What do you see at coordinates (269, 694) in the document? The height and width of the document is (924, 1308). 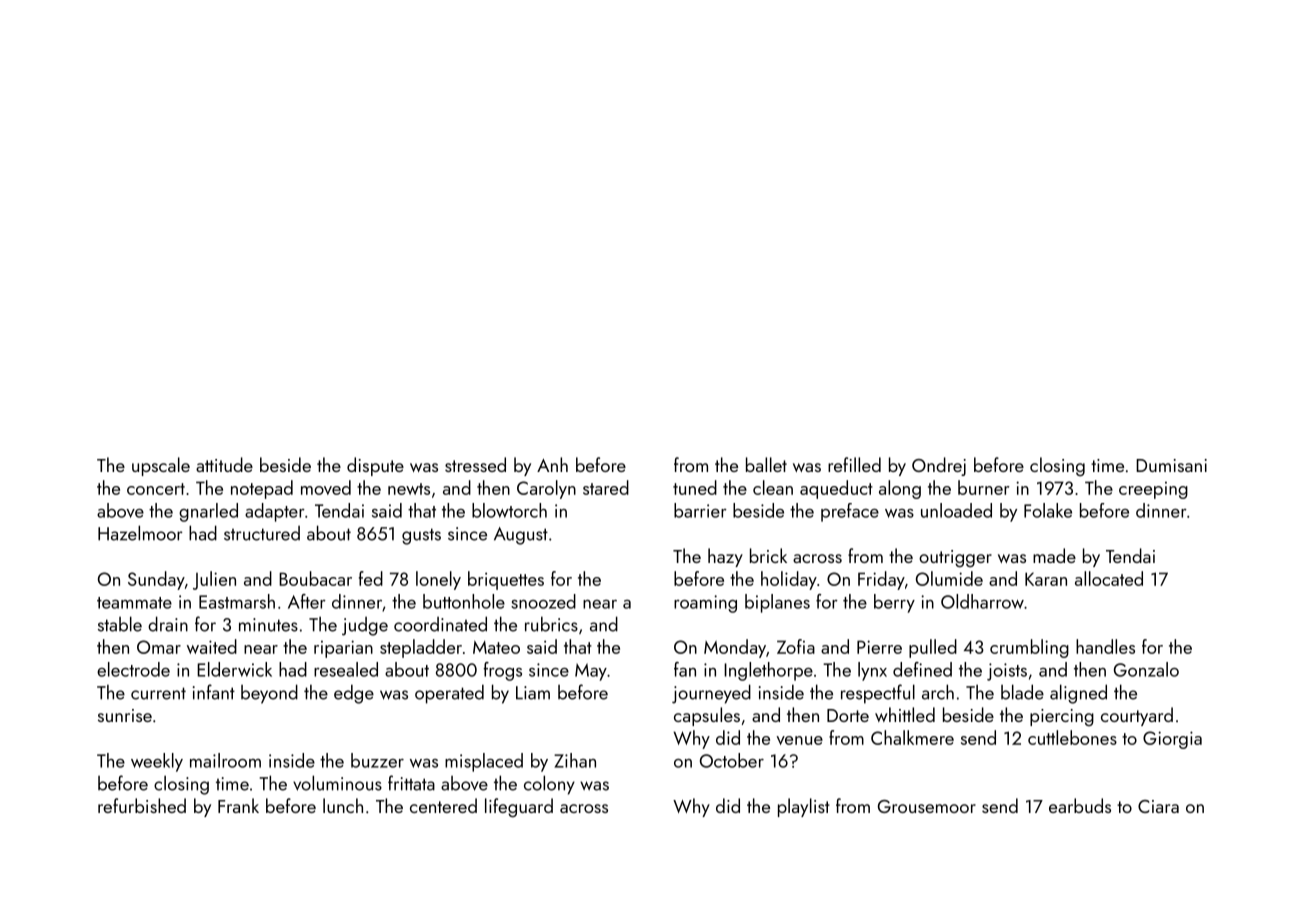 I see `beyond` at bounding box center [269, 694].
